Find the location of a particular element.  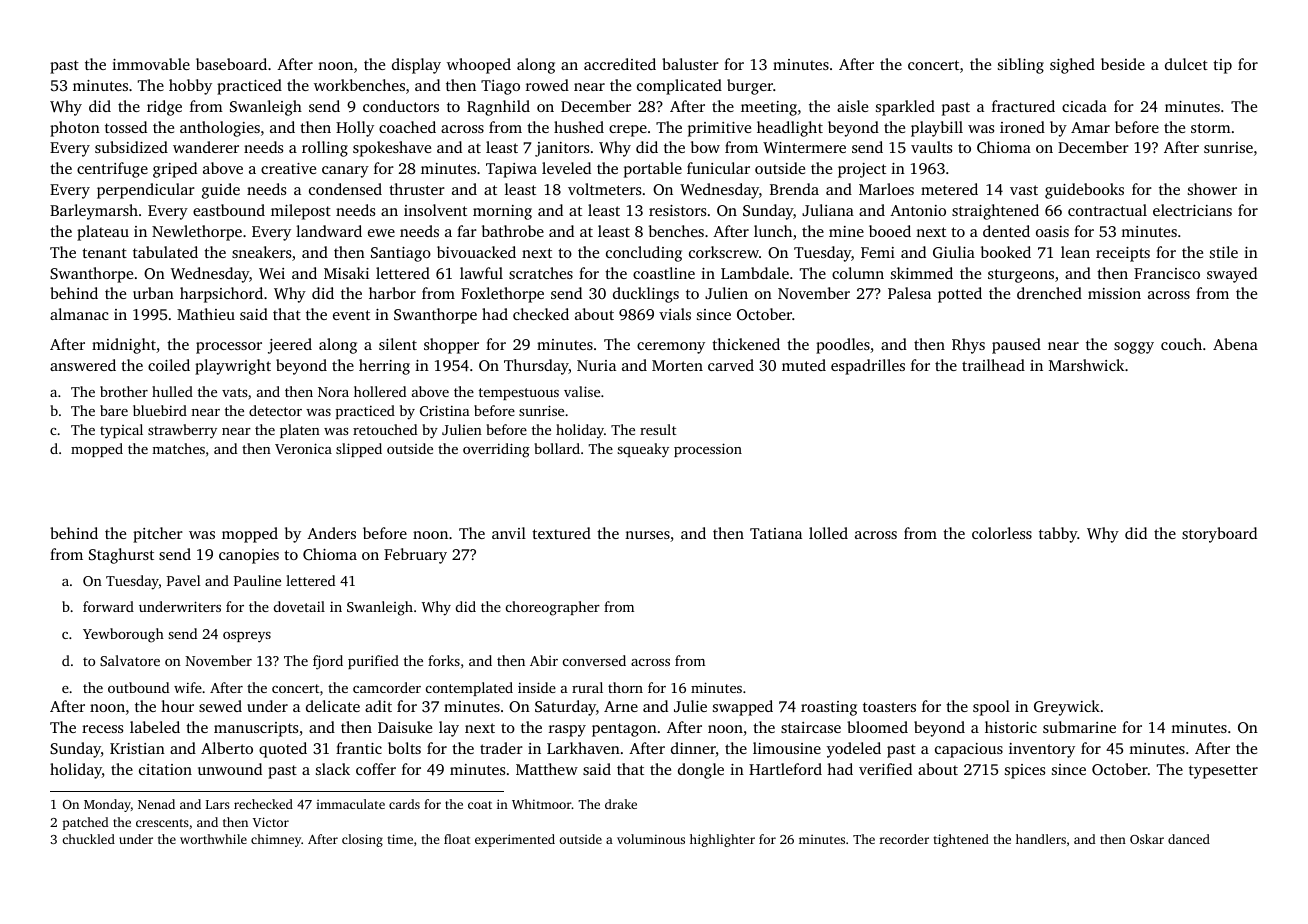

worthwhile is located at coordinates (213, 839).
